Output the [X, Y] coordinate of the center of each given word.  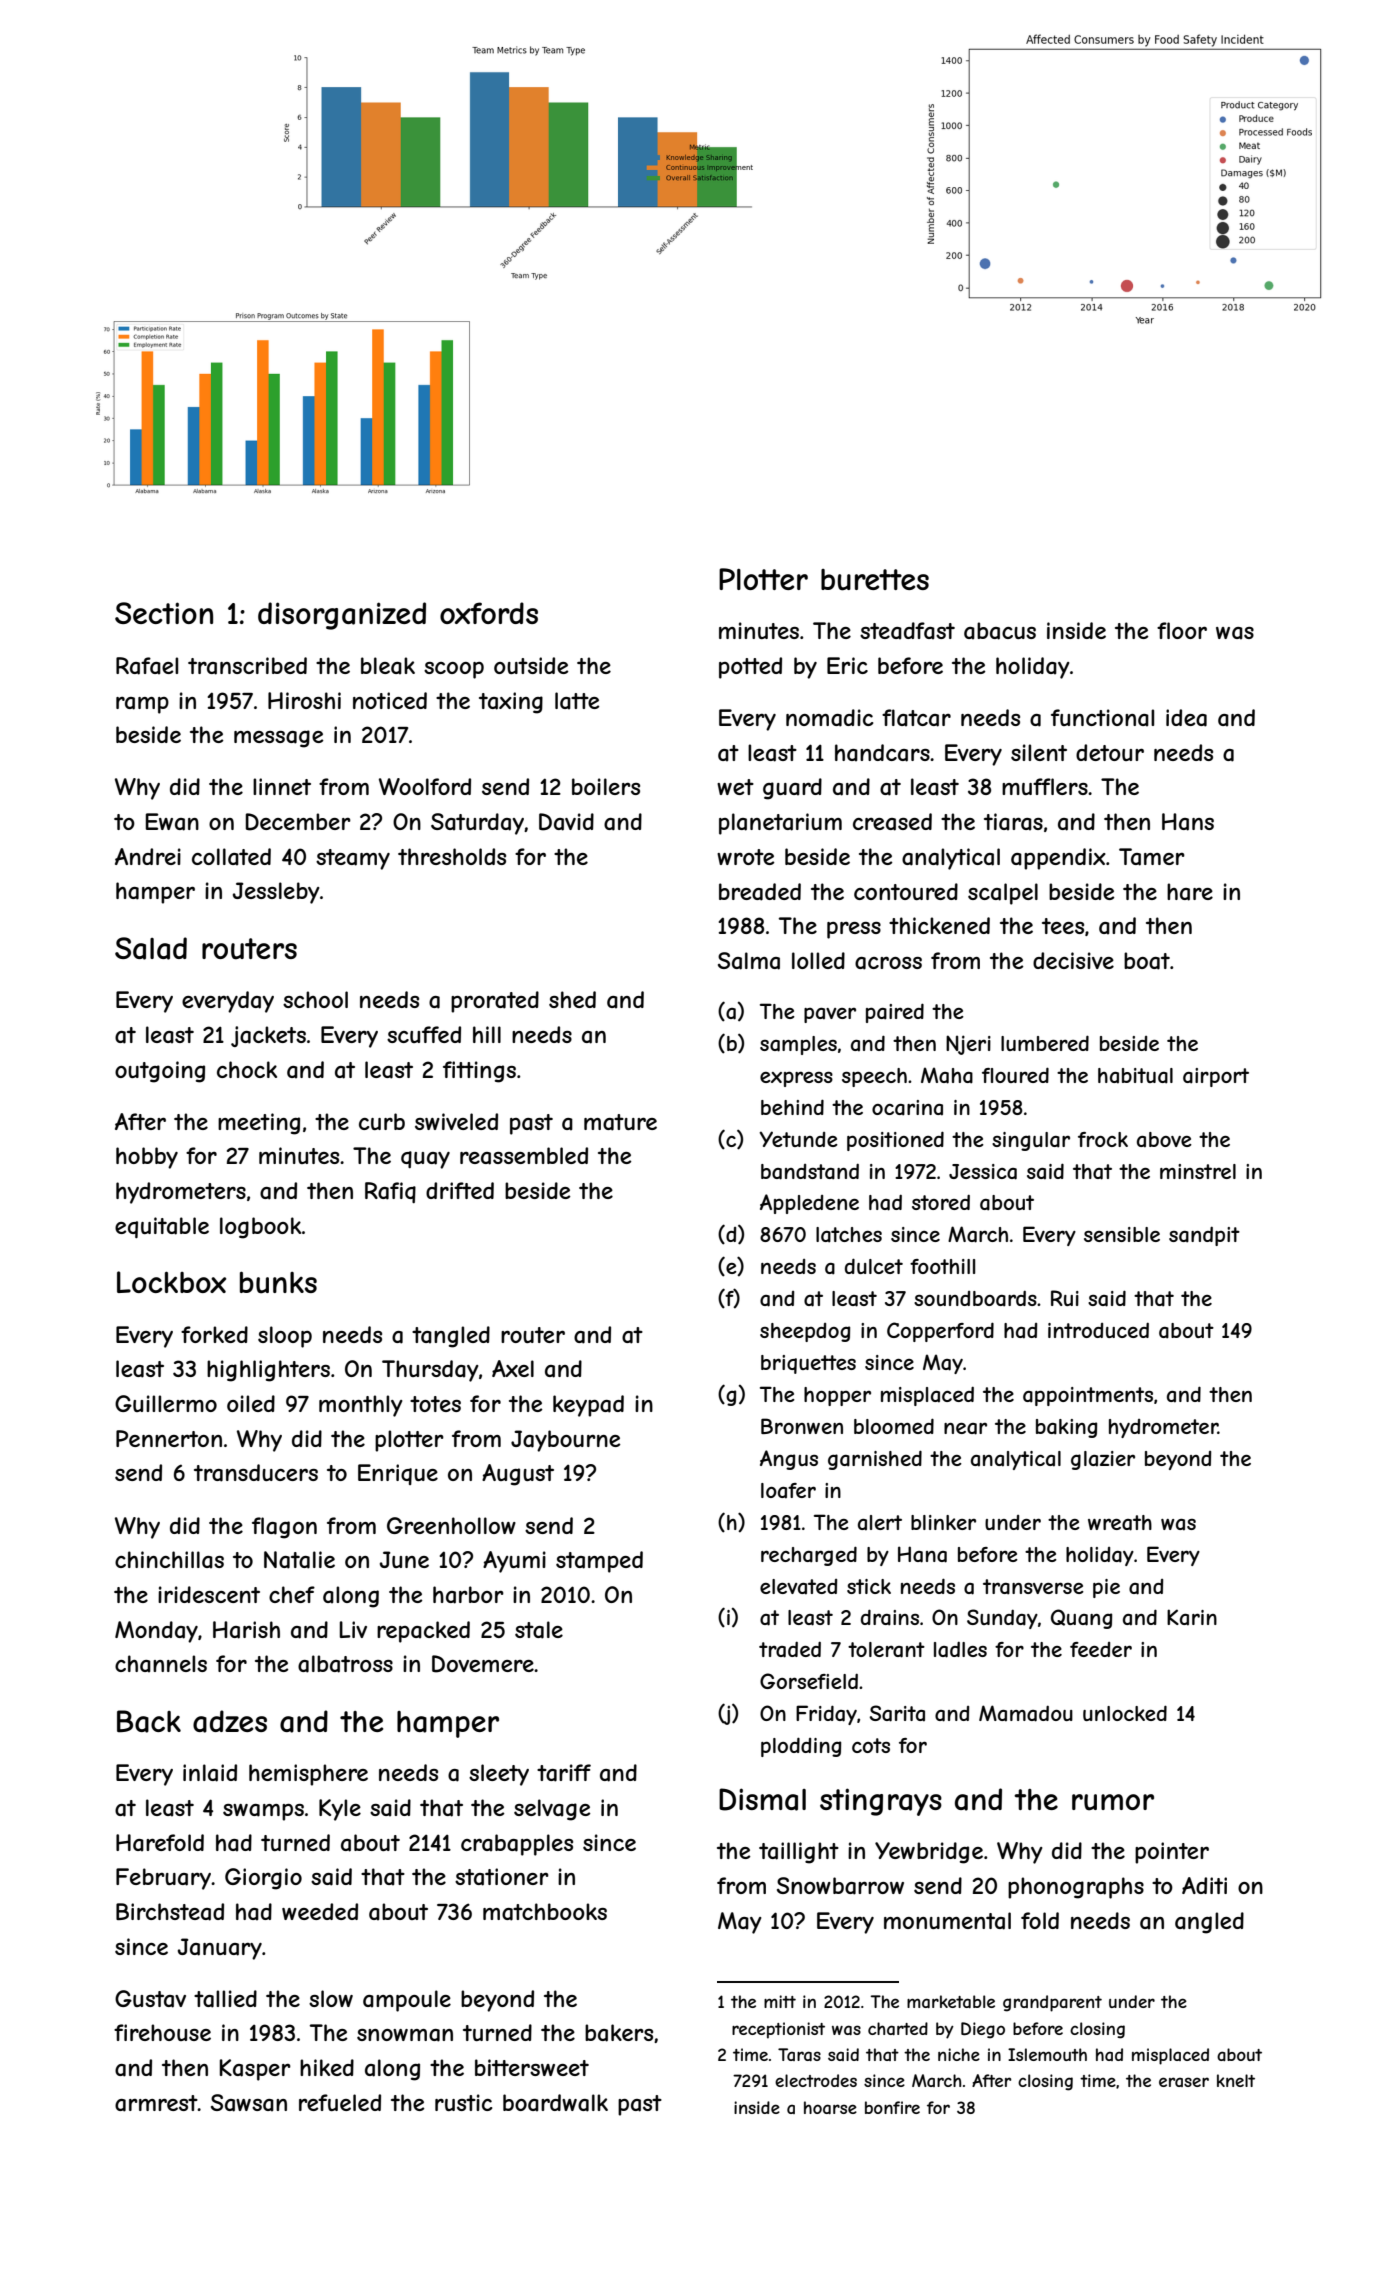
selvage [552, 1810]
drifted [460, 1190]
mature [620, 1122]
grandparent [1052, 2003]
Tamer [1152, 857]
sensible [1122, 1234]
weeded [320, 1911]
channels [161, 1664]
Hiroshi [304, 700]
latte [577, 701]
